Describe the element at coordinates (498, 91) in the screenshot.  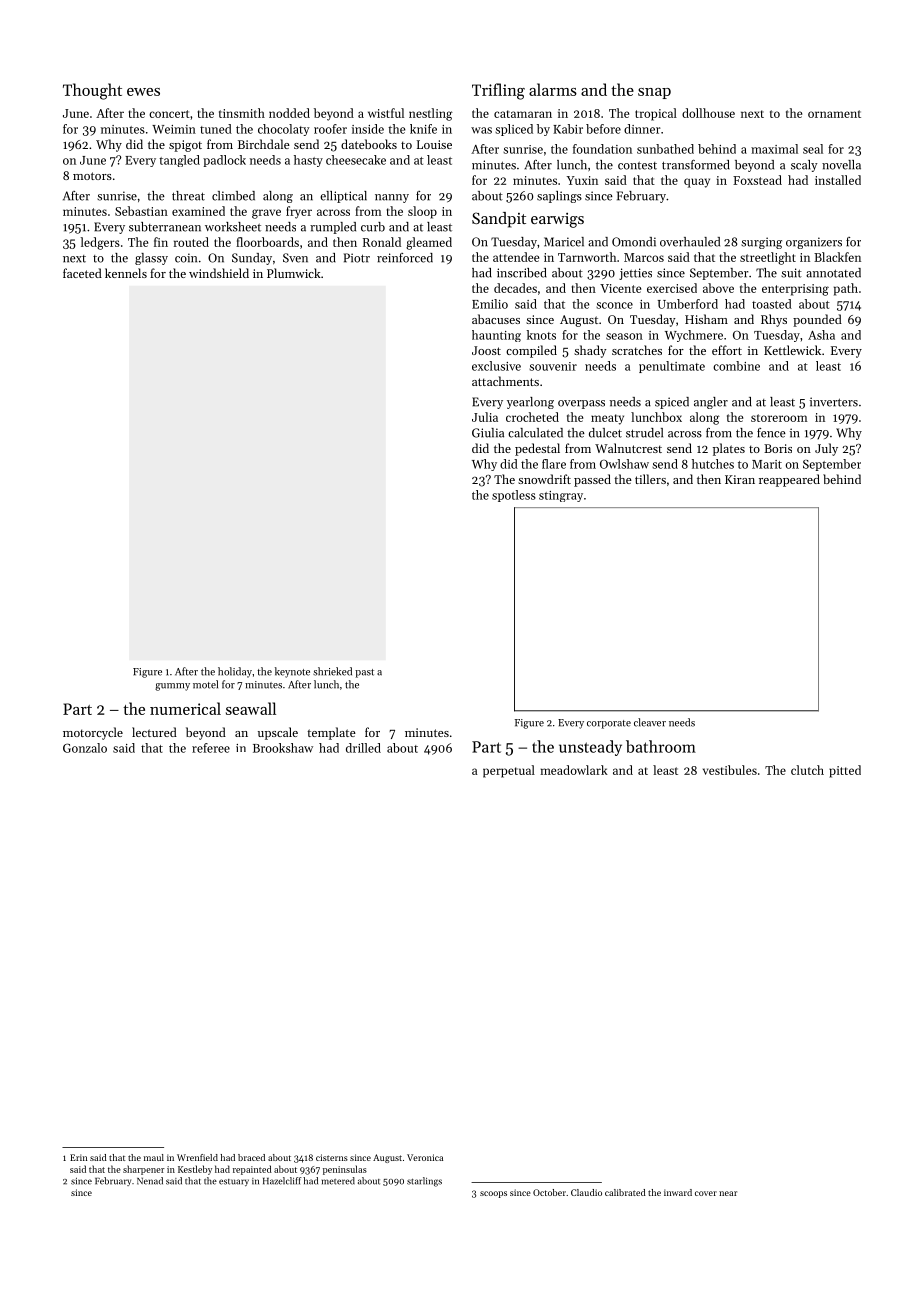
I see `Trifling` at that location.
